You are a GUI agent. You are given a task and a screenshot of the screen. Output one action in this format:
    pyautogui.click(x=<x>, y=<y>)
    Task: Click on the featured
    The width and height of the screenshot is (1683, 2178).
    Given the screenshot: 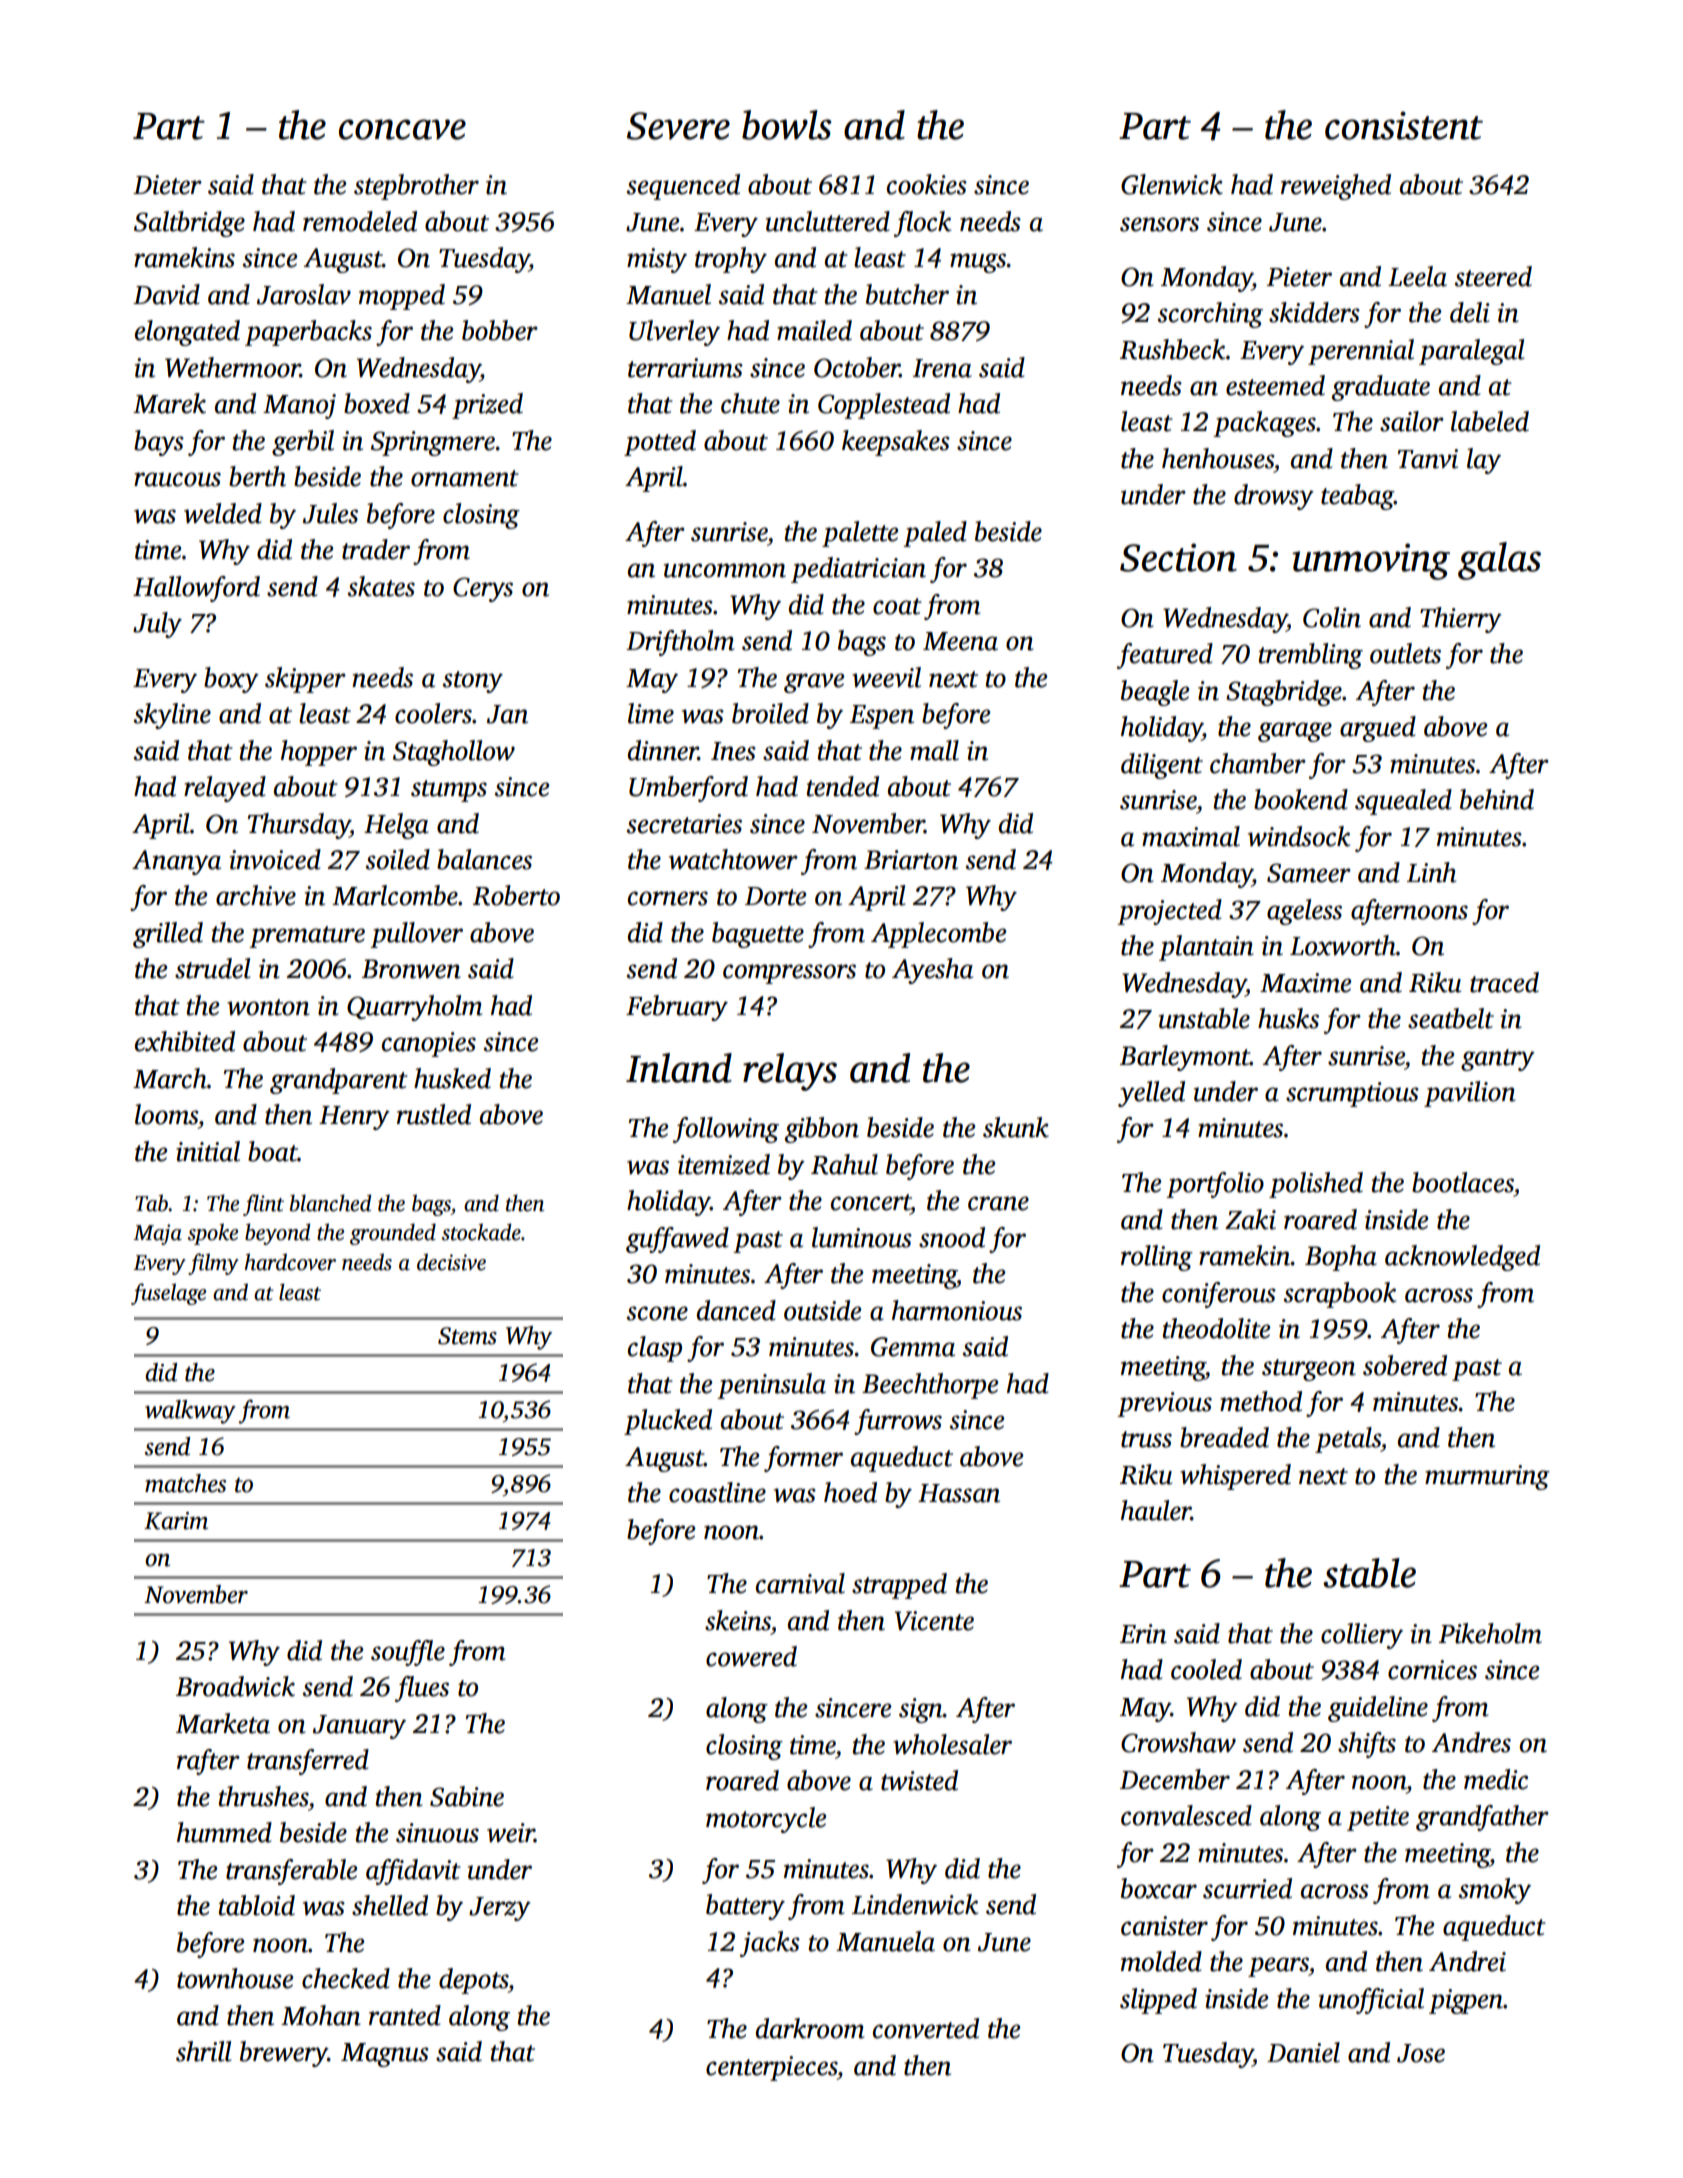 What is the action you would take?
    pyautogui.click(x=1165, y=656)
